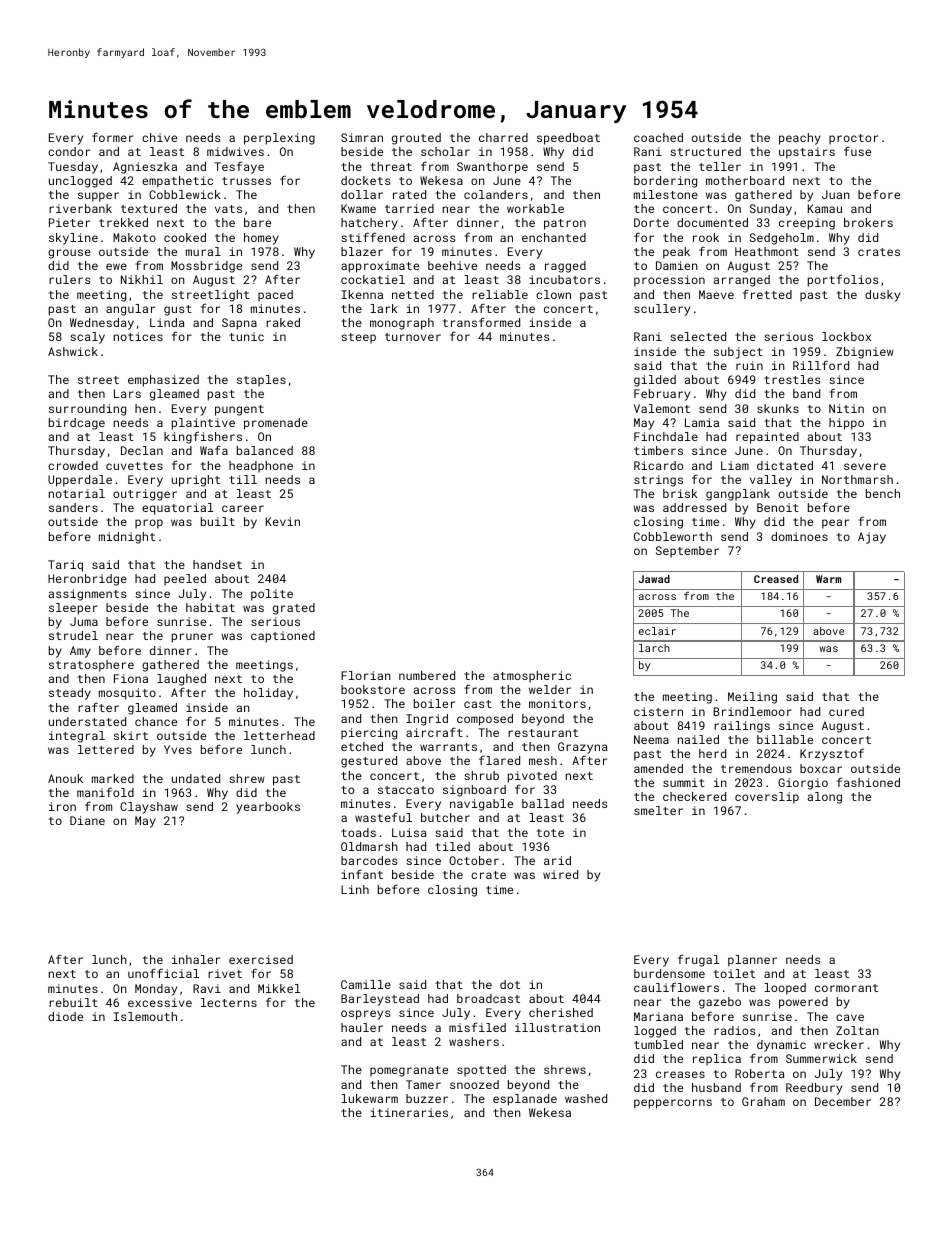 The height and width of the screenshot is (1233, 952). Describe the element at coordinates (217, 564) in the screenshot. I see `handset` at that location.
